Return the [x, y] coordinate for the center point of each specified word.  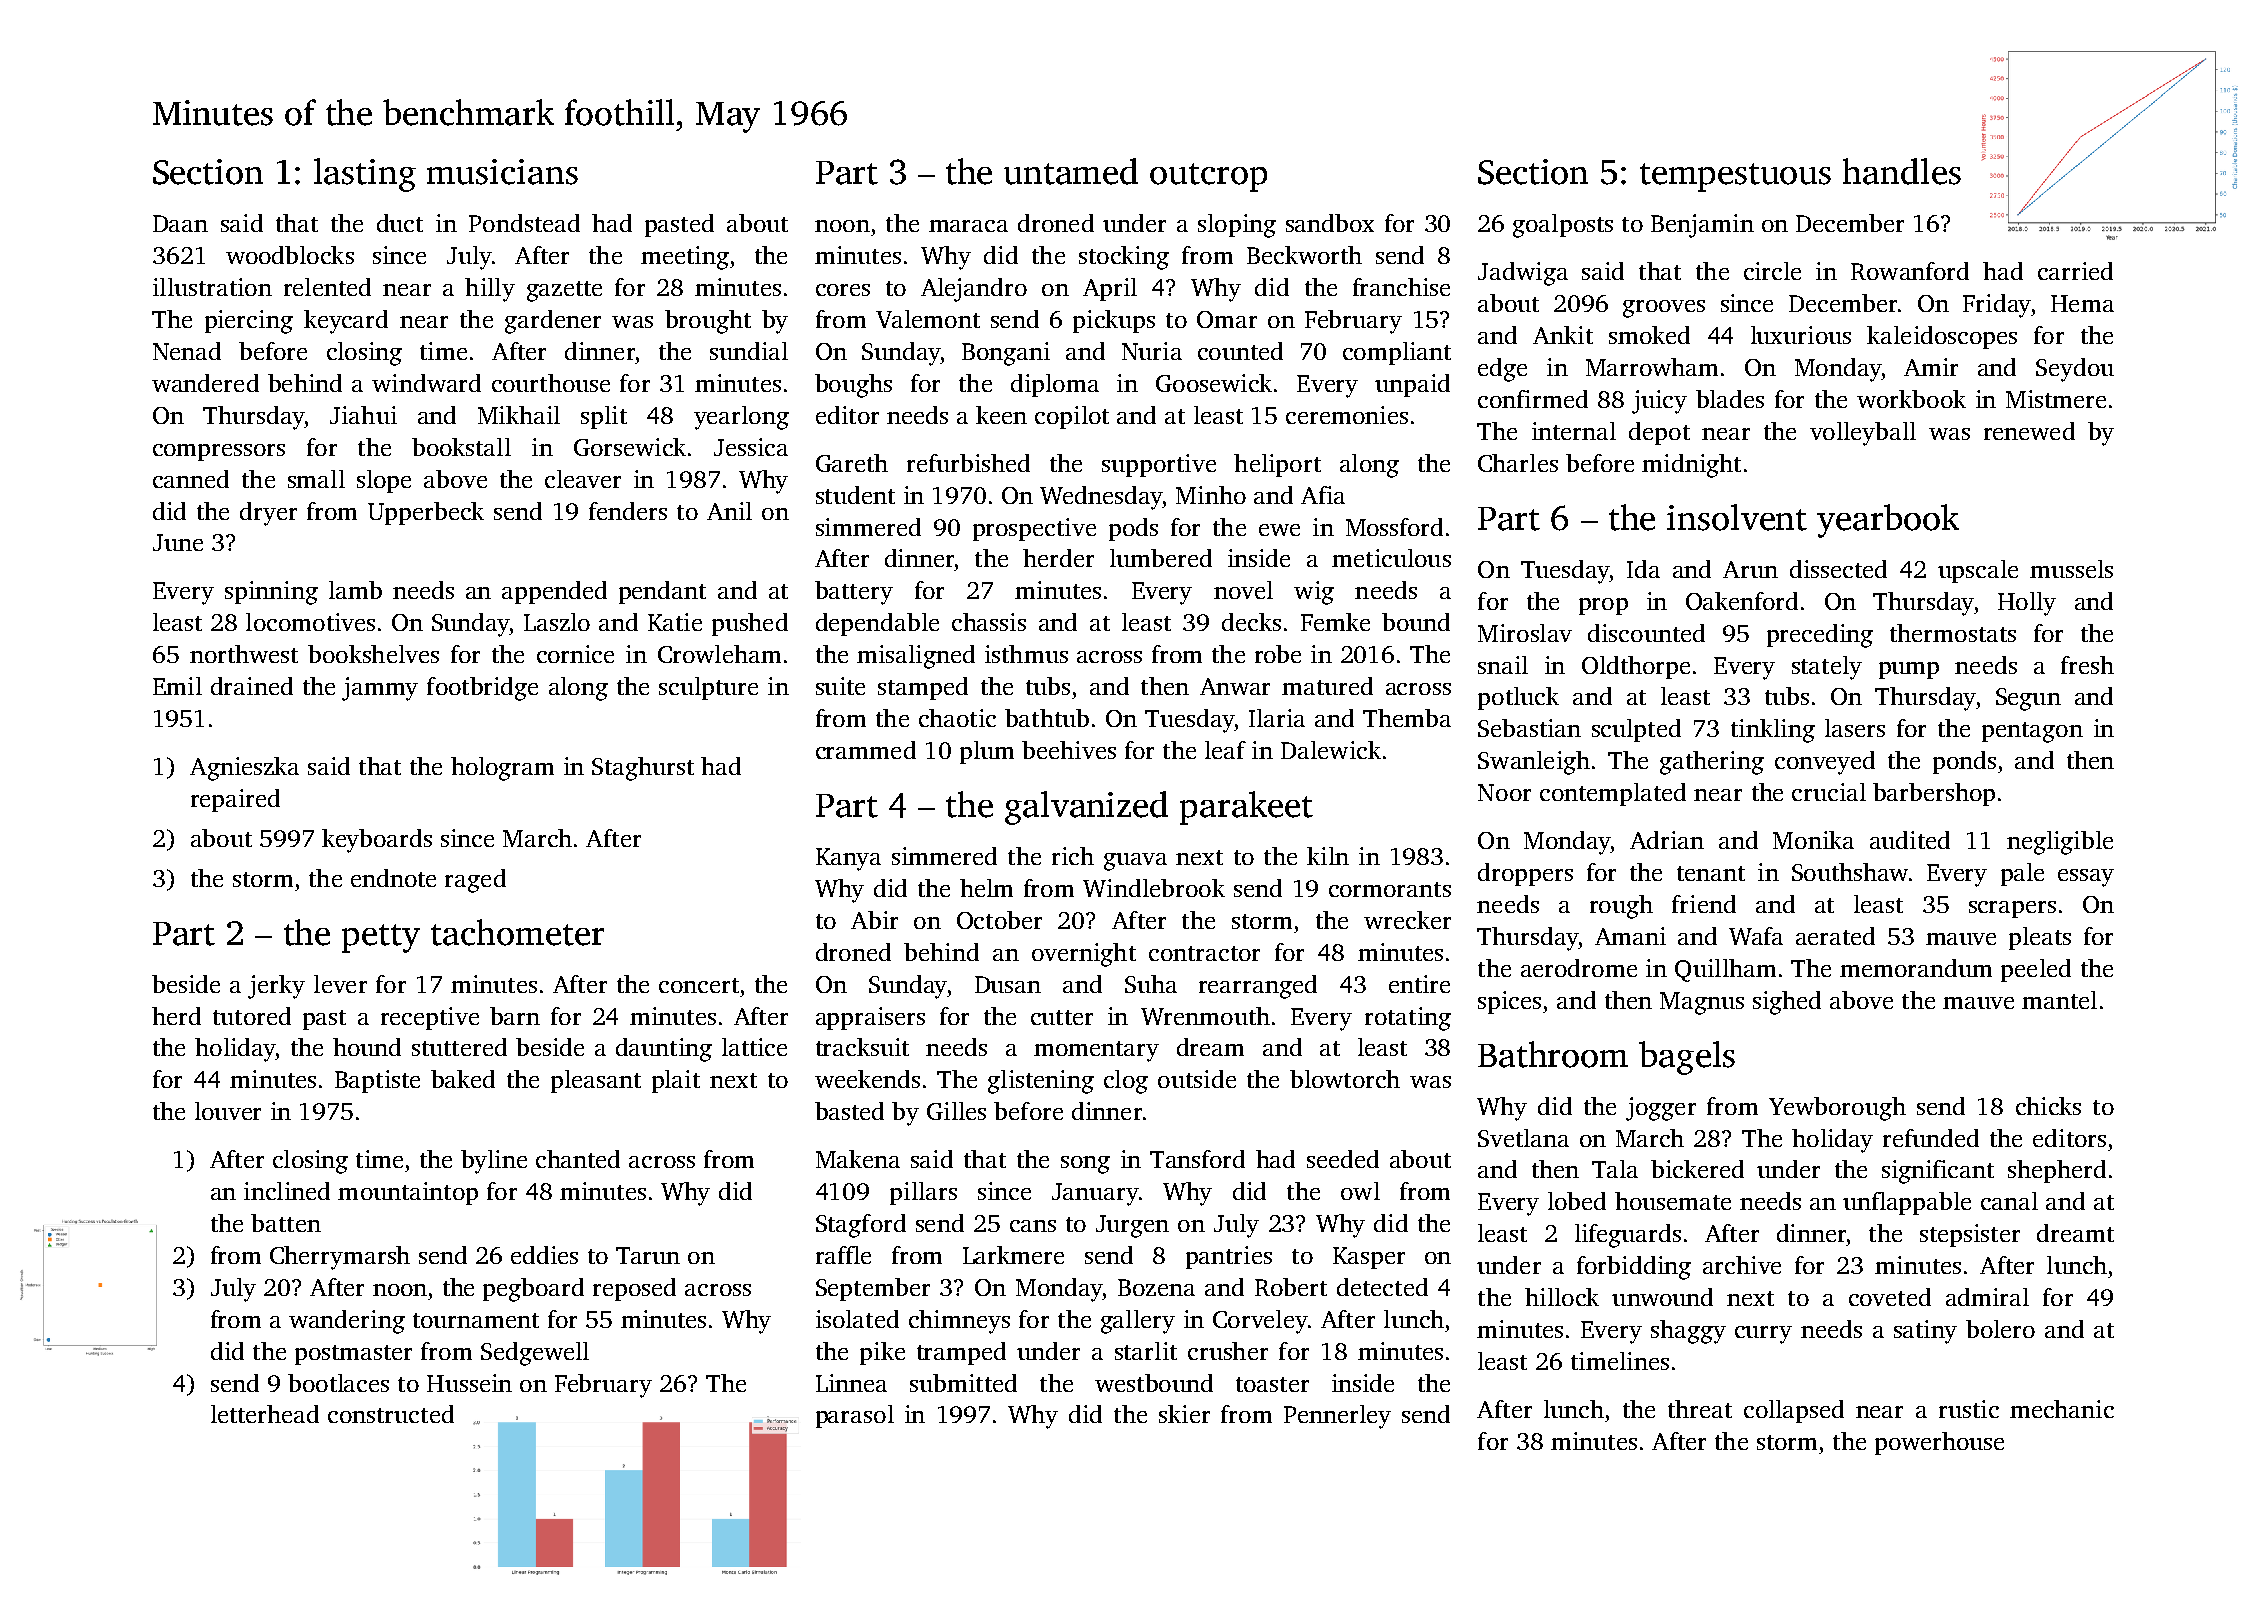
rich [1073, 856]
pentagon [2032, 732]
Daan [180, 223]
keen [1001, 415]
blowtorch [1345, 1079]
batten [286, 1223]
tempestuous [1735, 177]
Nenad [187, 351]
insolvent [1737, 517]
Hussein [469, 1383]
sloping [1237, 226]
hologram [502, 769]
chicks [2048, 1106]
